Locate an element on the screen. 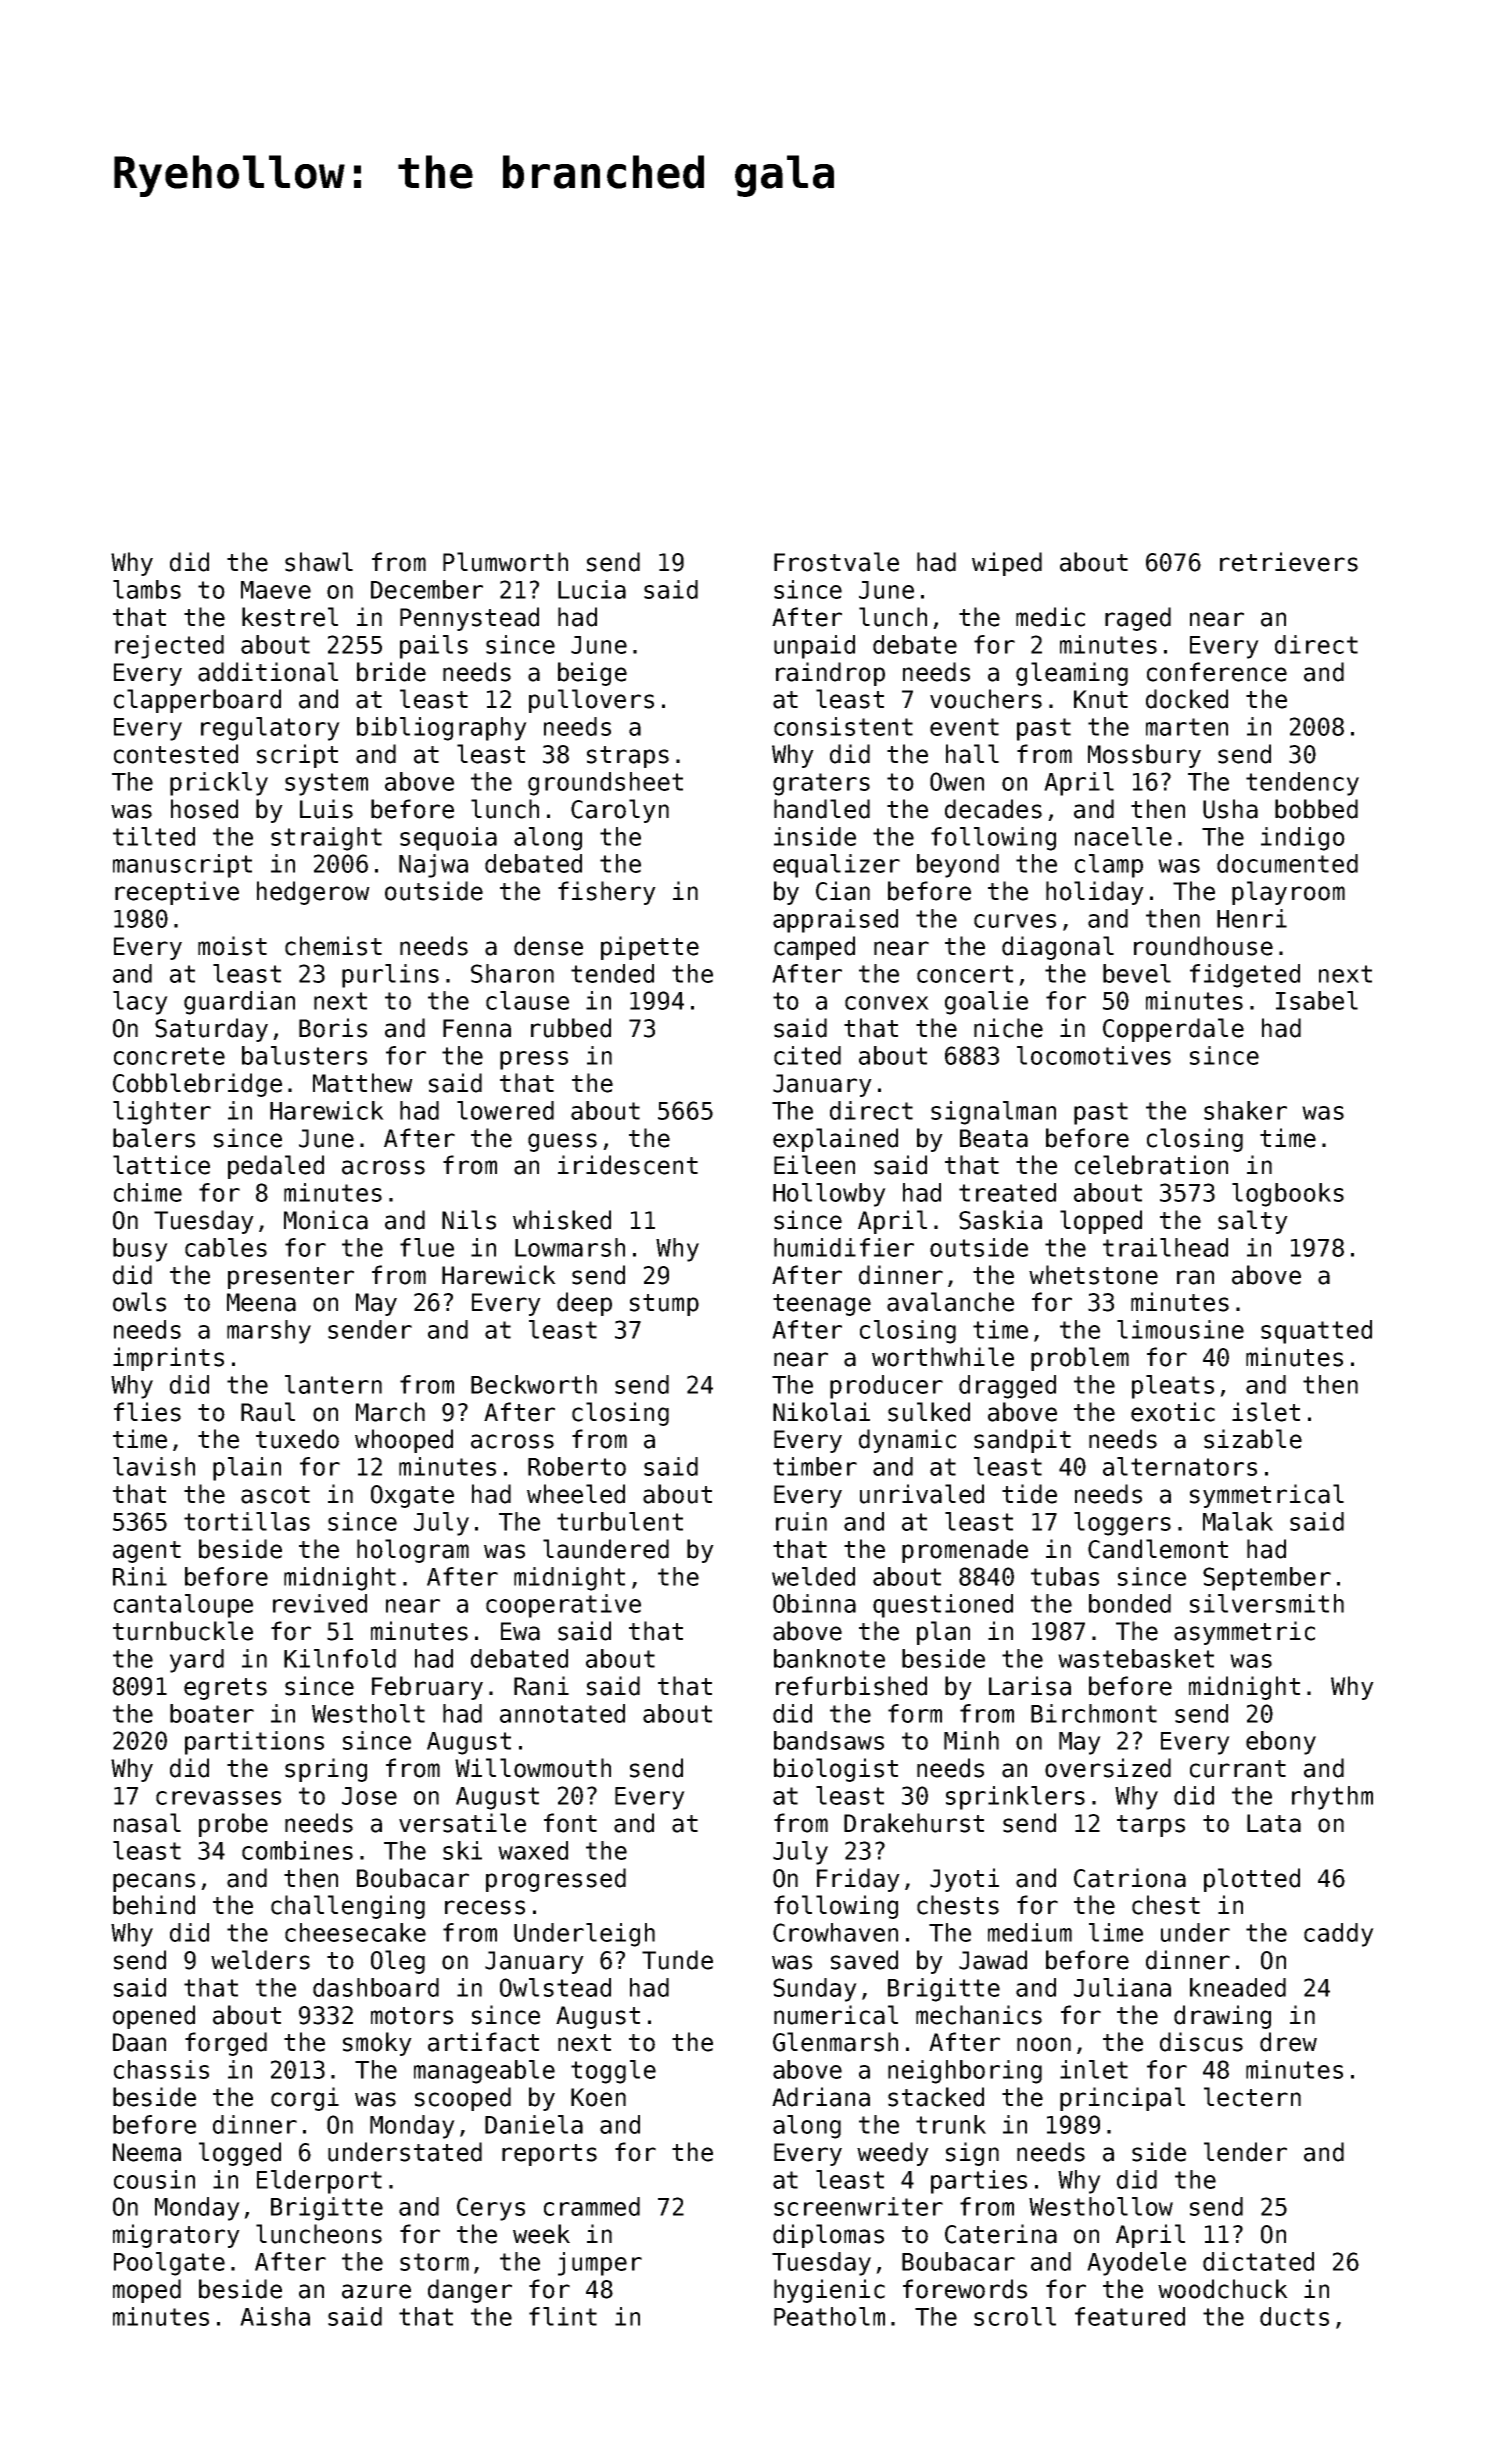 The height and width of the screenshot is (2464, 1496). cables is located at coordinates (226, 1247).
